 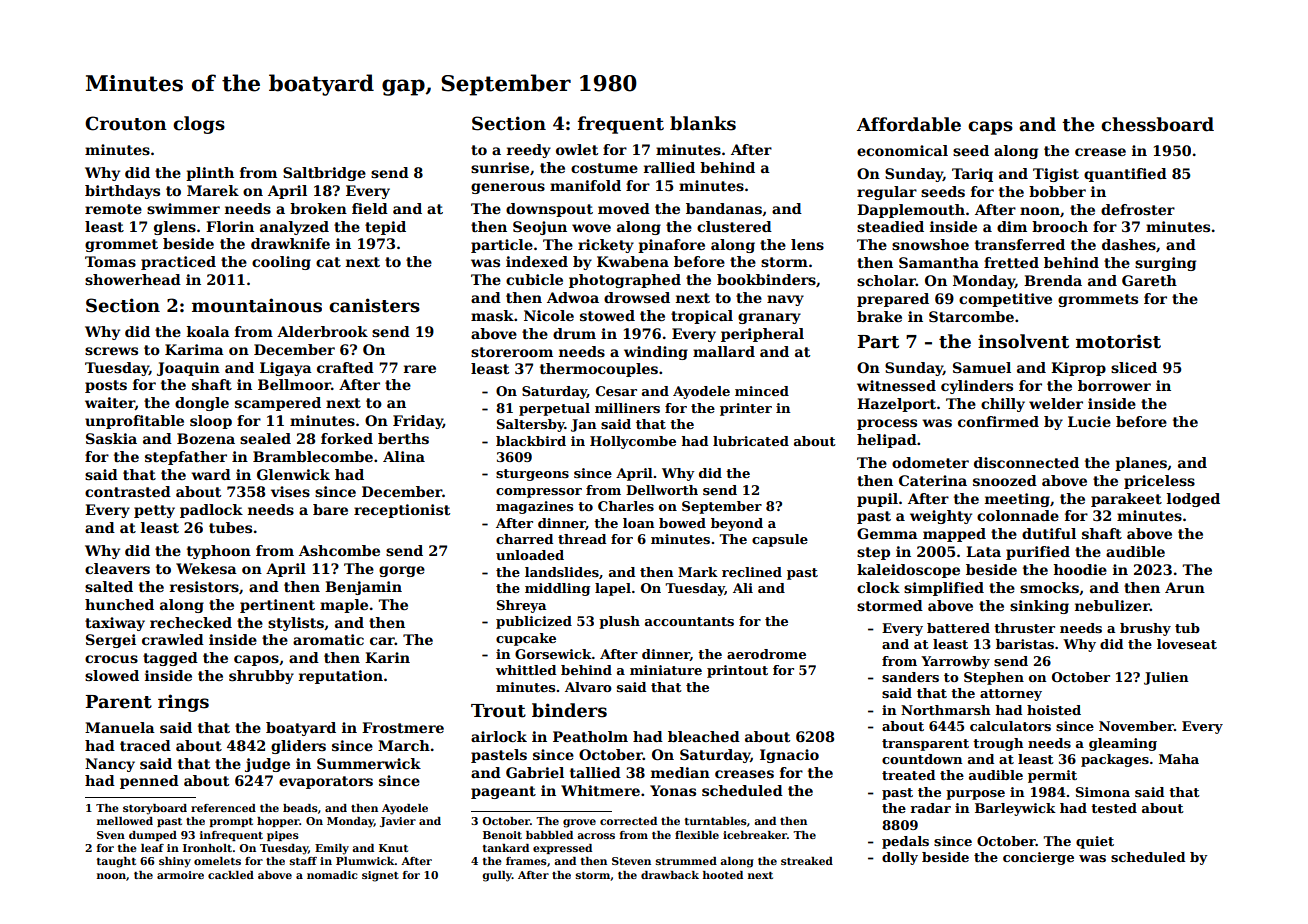 I want to click on bleached, so click(x=704, y=736).
